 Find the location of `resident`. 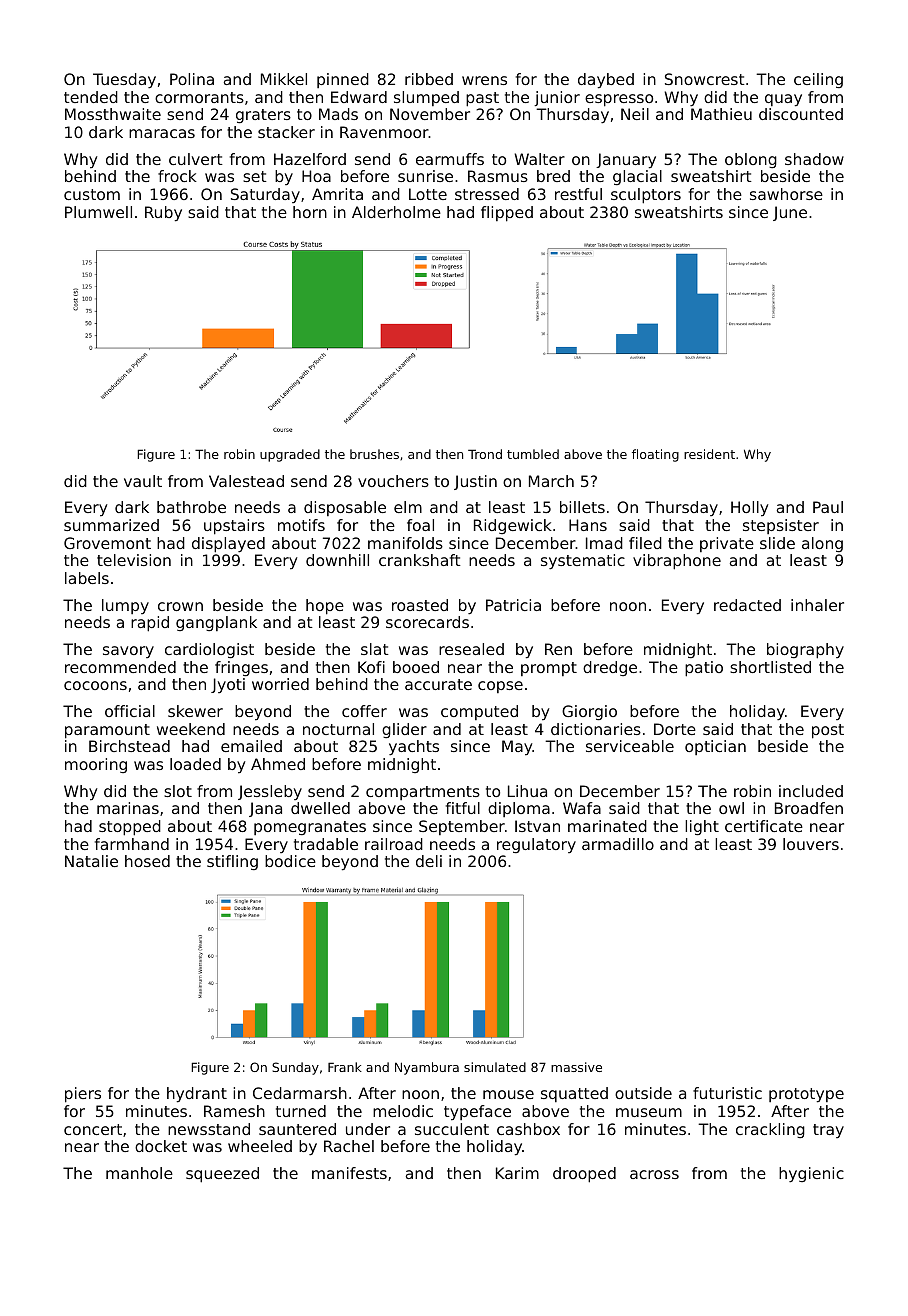

resident is located at coordinates (709, 454).
